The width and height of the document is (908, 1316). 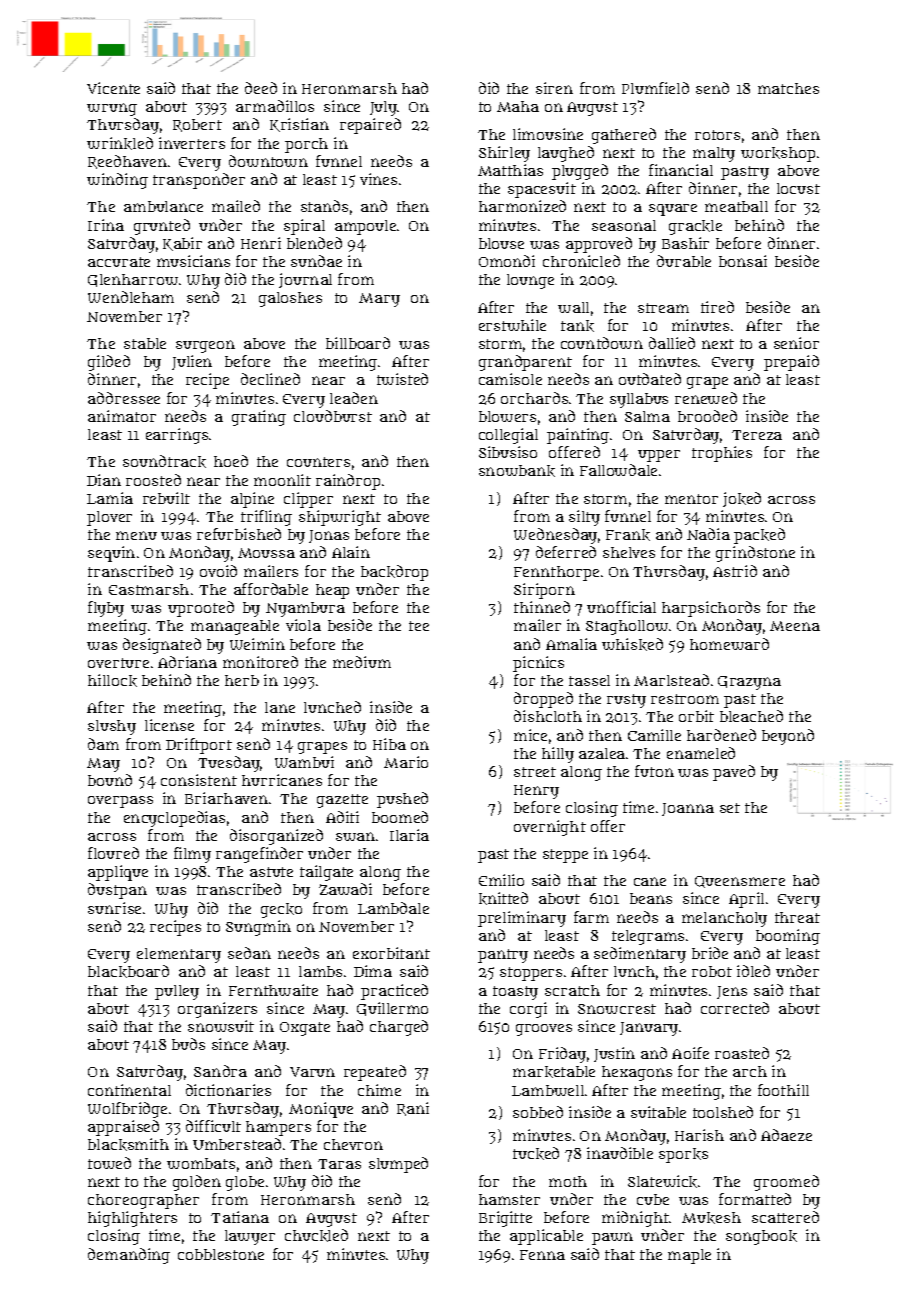 I want to click on Mukesh, so click(x=711, y=1218).
